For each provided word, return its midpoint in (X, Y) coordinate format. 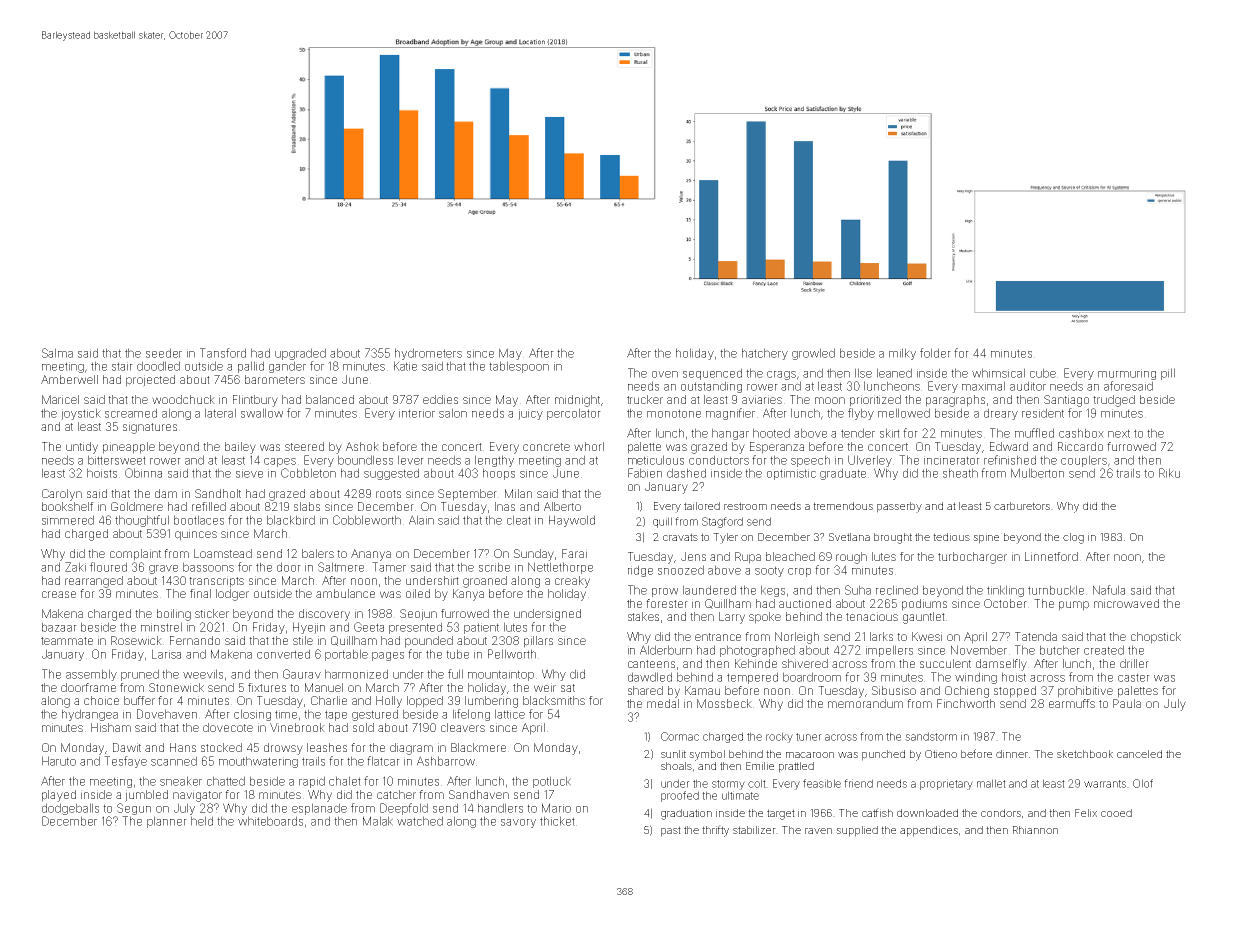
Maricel (60, 399)
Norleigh (797, 638)
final (200, 593)
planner (167, 822)
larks (881, 636)
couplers (1084, 461)
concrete (546, 447)
